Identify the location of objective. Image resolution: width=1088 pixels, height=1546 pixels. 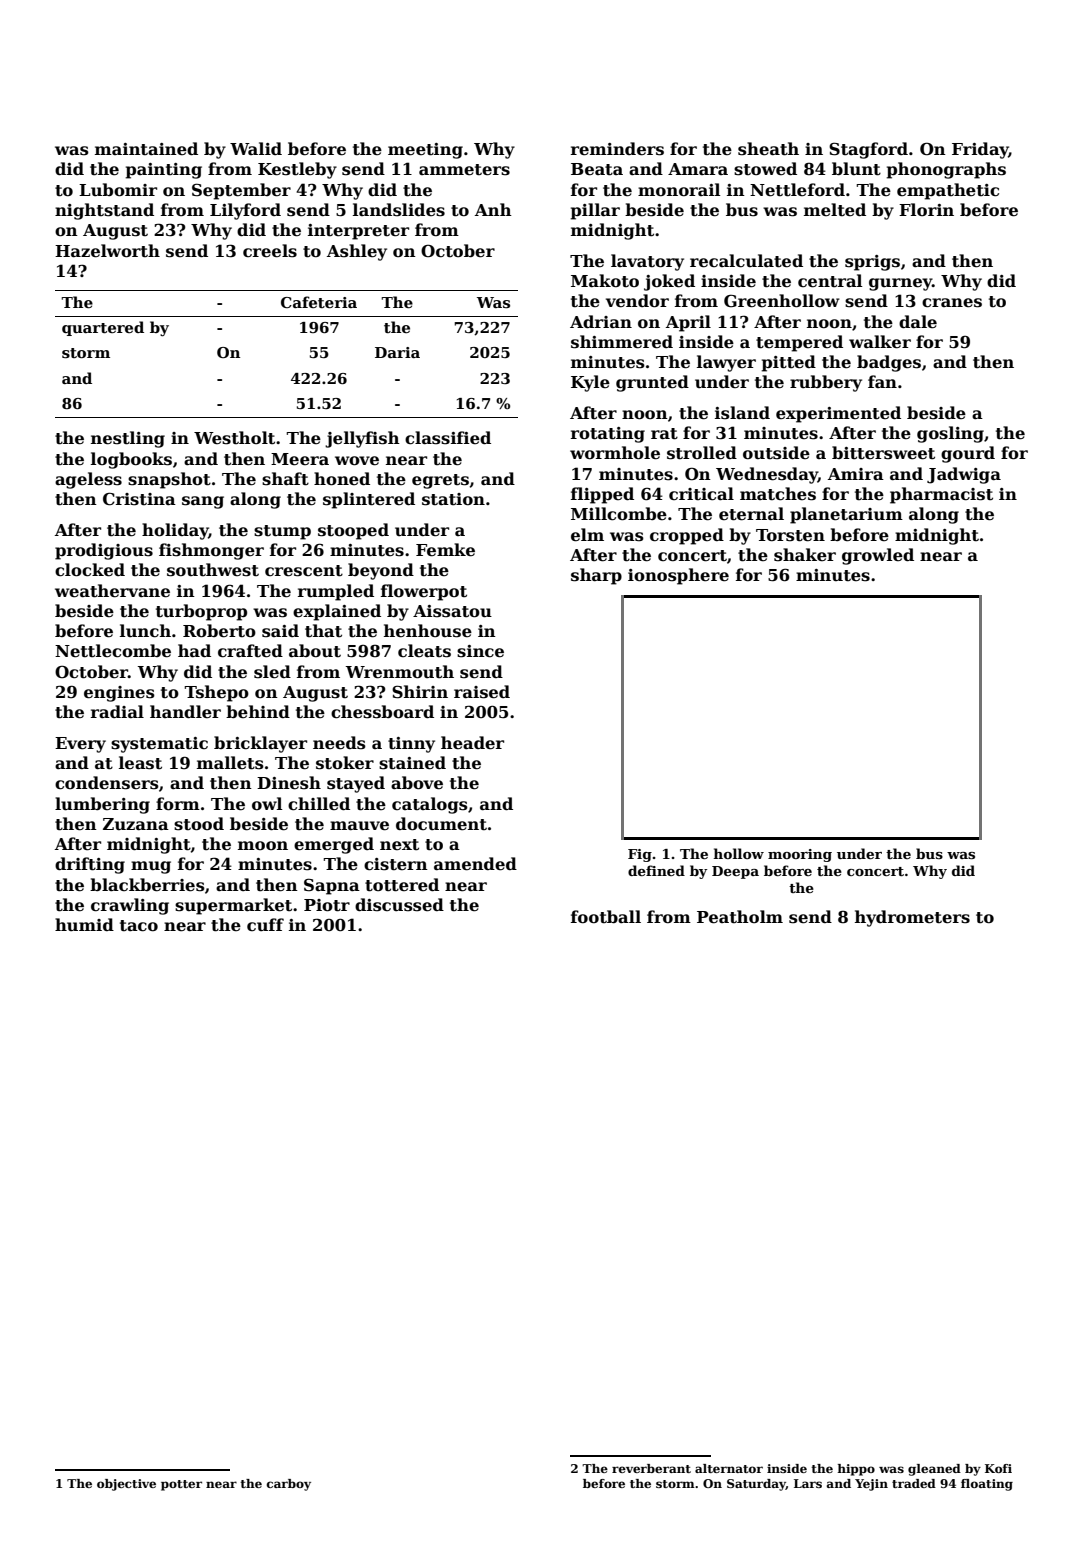
(126, 1485).
